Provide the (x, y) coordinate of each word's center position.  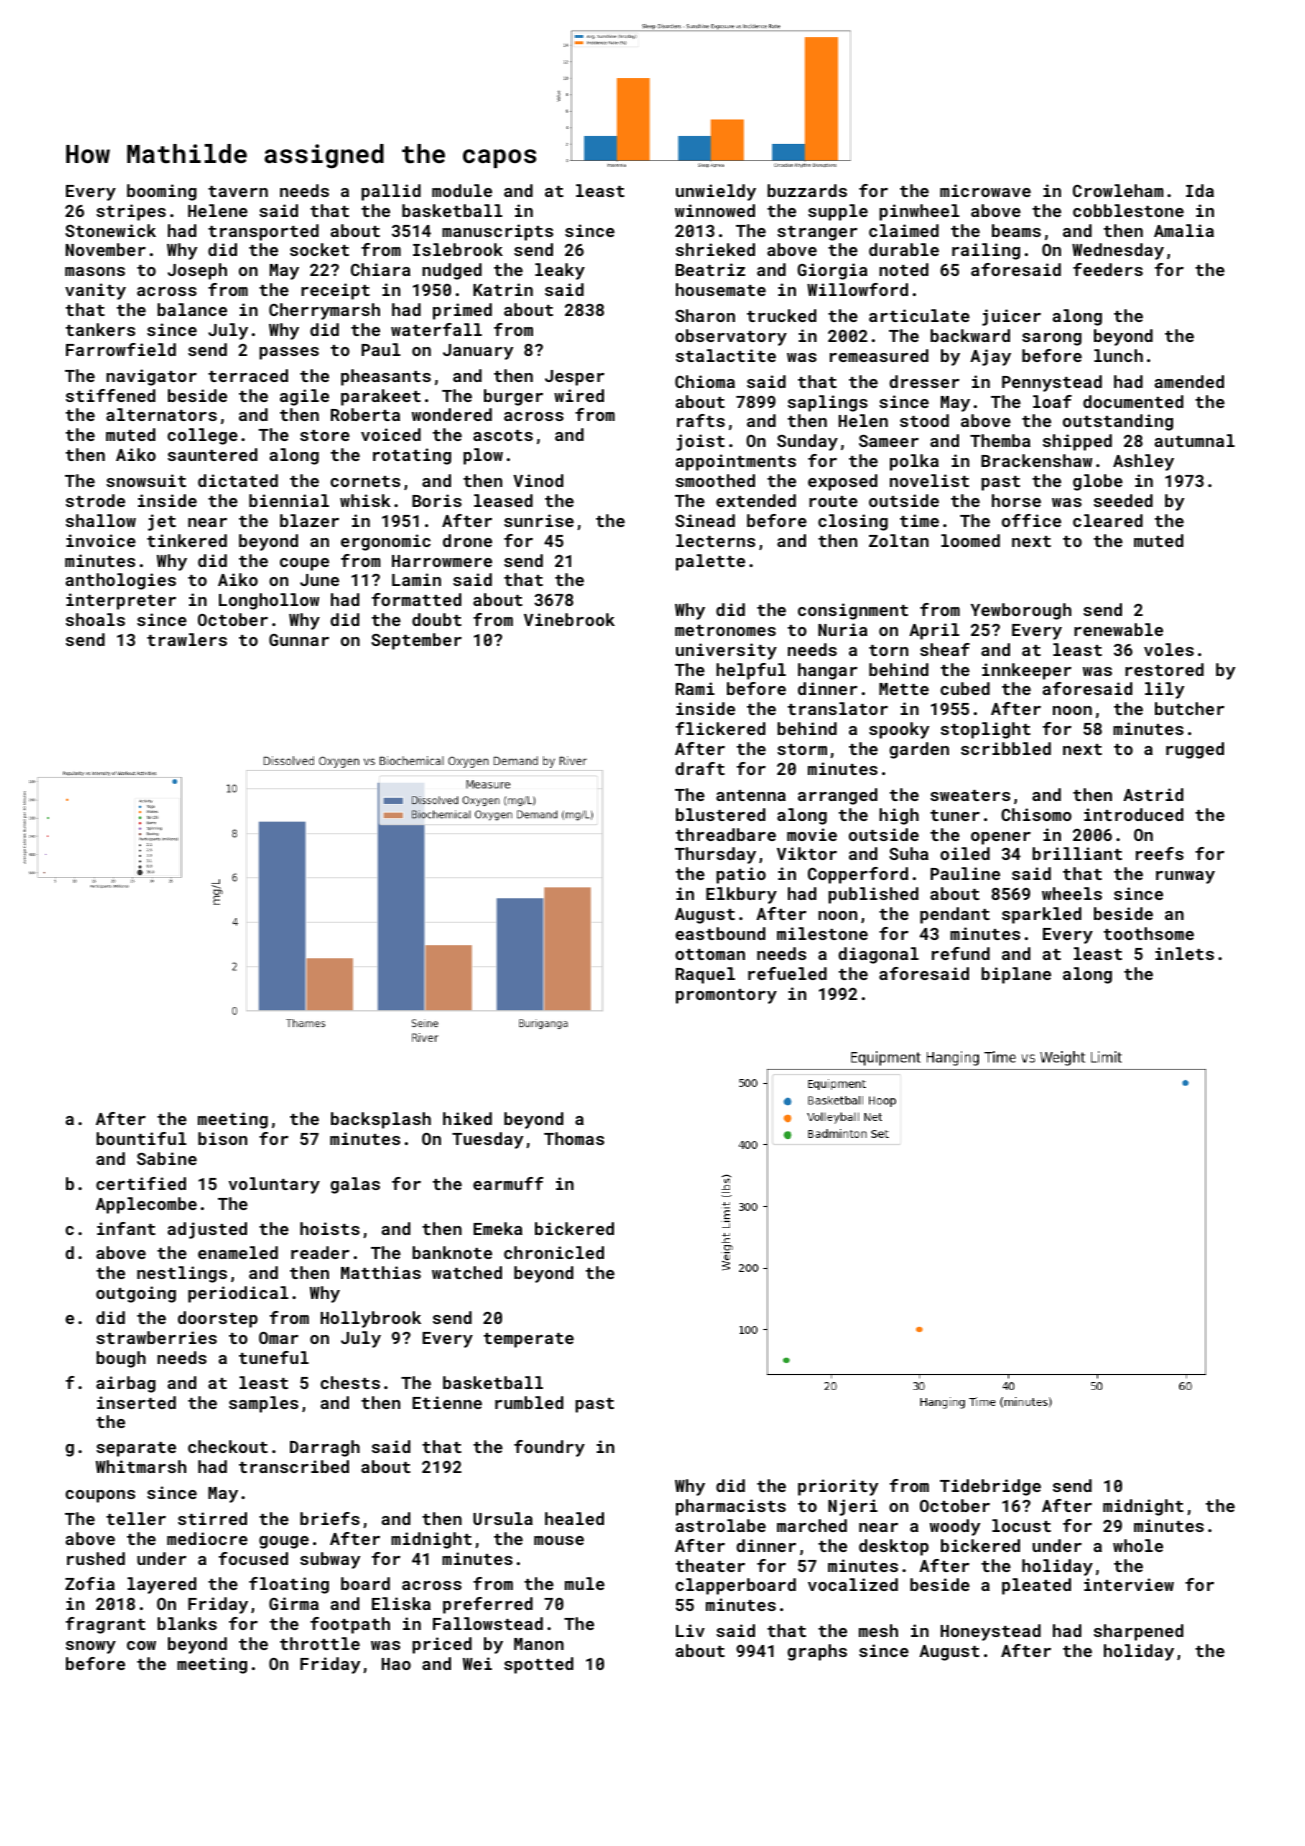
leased (503, 500)
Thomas (574, 1138)
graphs (817, 1652)
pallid (391, 192)
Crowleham (1118, 190)
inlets (1184, 953)
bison (222, 1138)
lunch (1118, 355)
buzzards (807, 190)
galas (355, 1185)
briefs (330, 1518)
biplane (1016, 975)
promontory (726, 996)
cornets (365, 481)
